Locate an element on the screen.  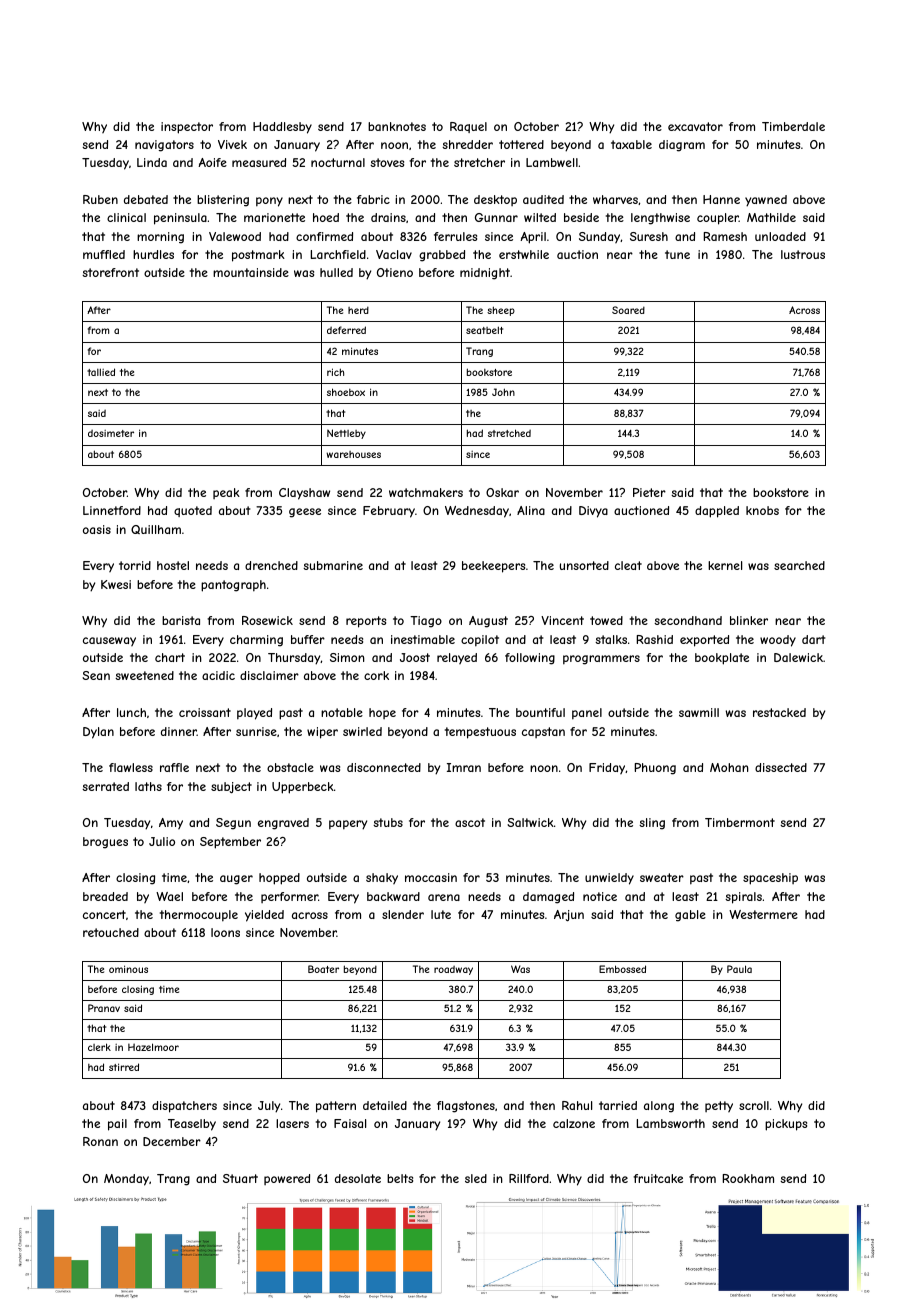
knobs is located at coordinates (762, 510).
